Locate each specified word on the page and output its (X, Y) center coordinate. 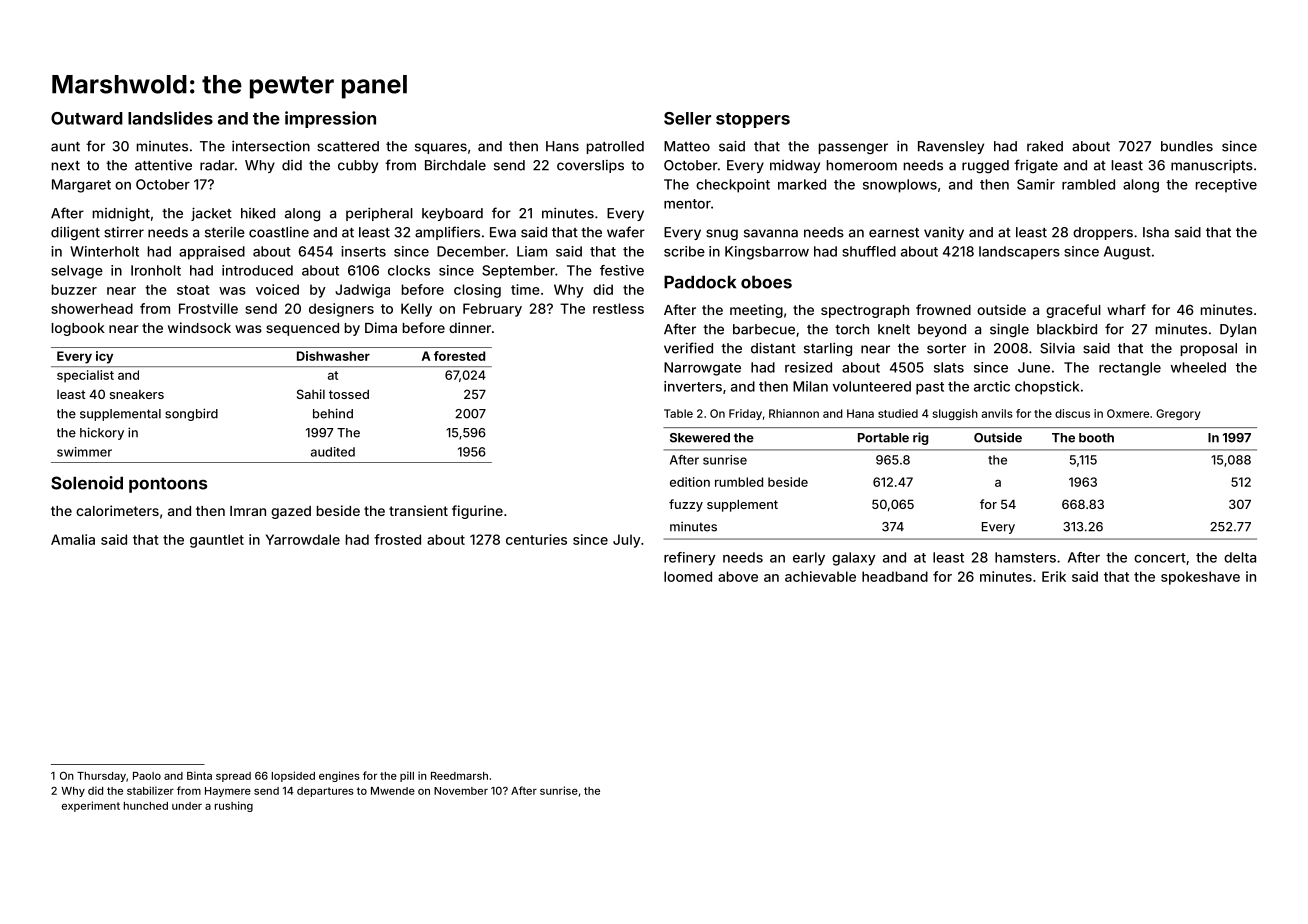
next (66, 166)
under (187, 806)
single (1009, 330)
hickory (102, 433)
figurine (477, 512)
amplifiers (447, 233)
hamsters (1025, 557)
